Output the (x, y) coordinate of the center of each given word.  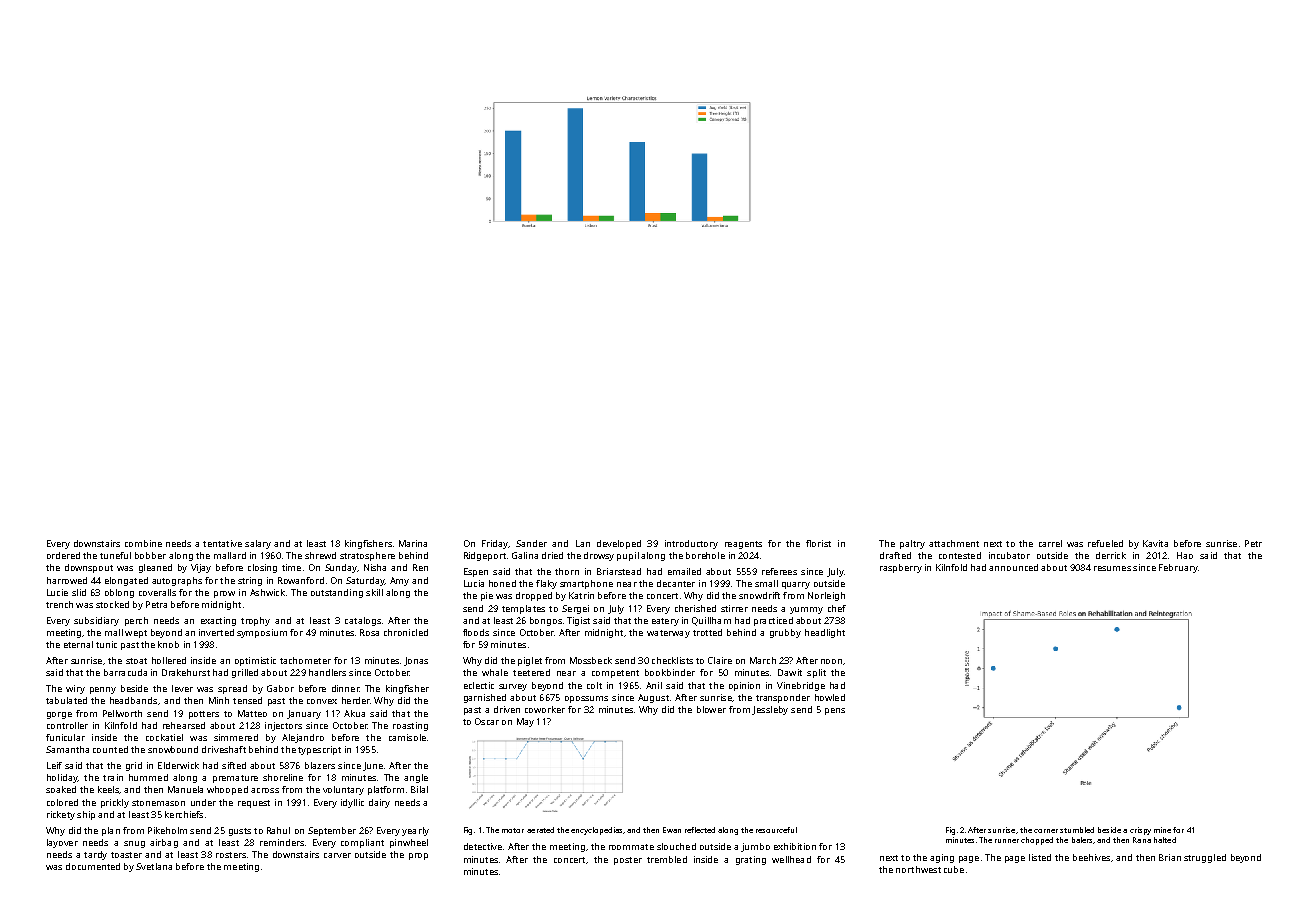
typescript (319, 750)
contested (960, 555)
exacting (218, 621)
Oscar (487, 721)
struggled (1205, 858)
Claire (720, 660)
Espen (476, 572)
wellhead (791, 859)
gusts (240, 832)
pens (835, 711)
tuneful (115, 555)
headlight (825, 633)
